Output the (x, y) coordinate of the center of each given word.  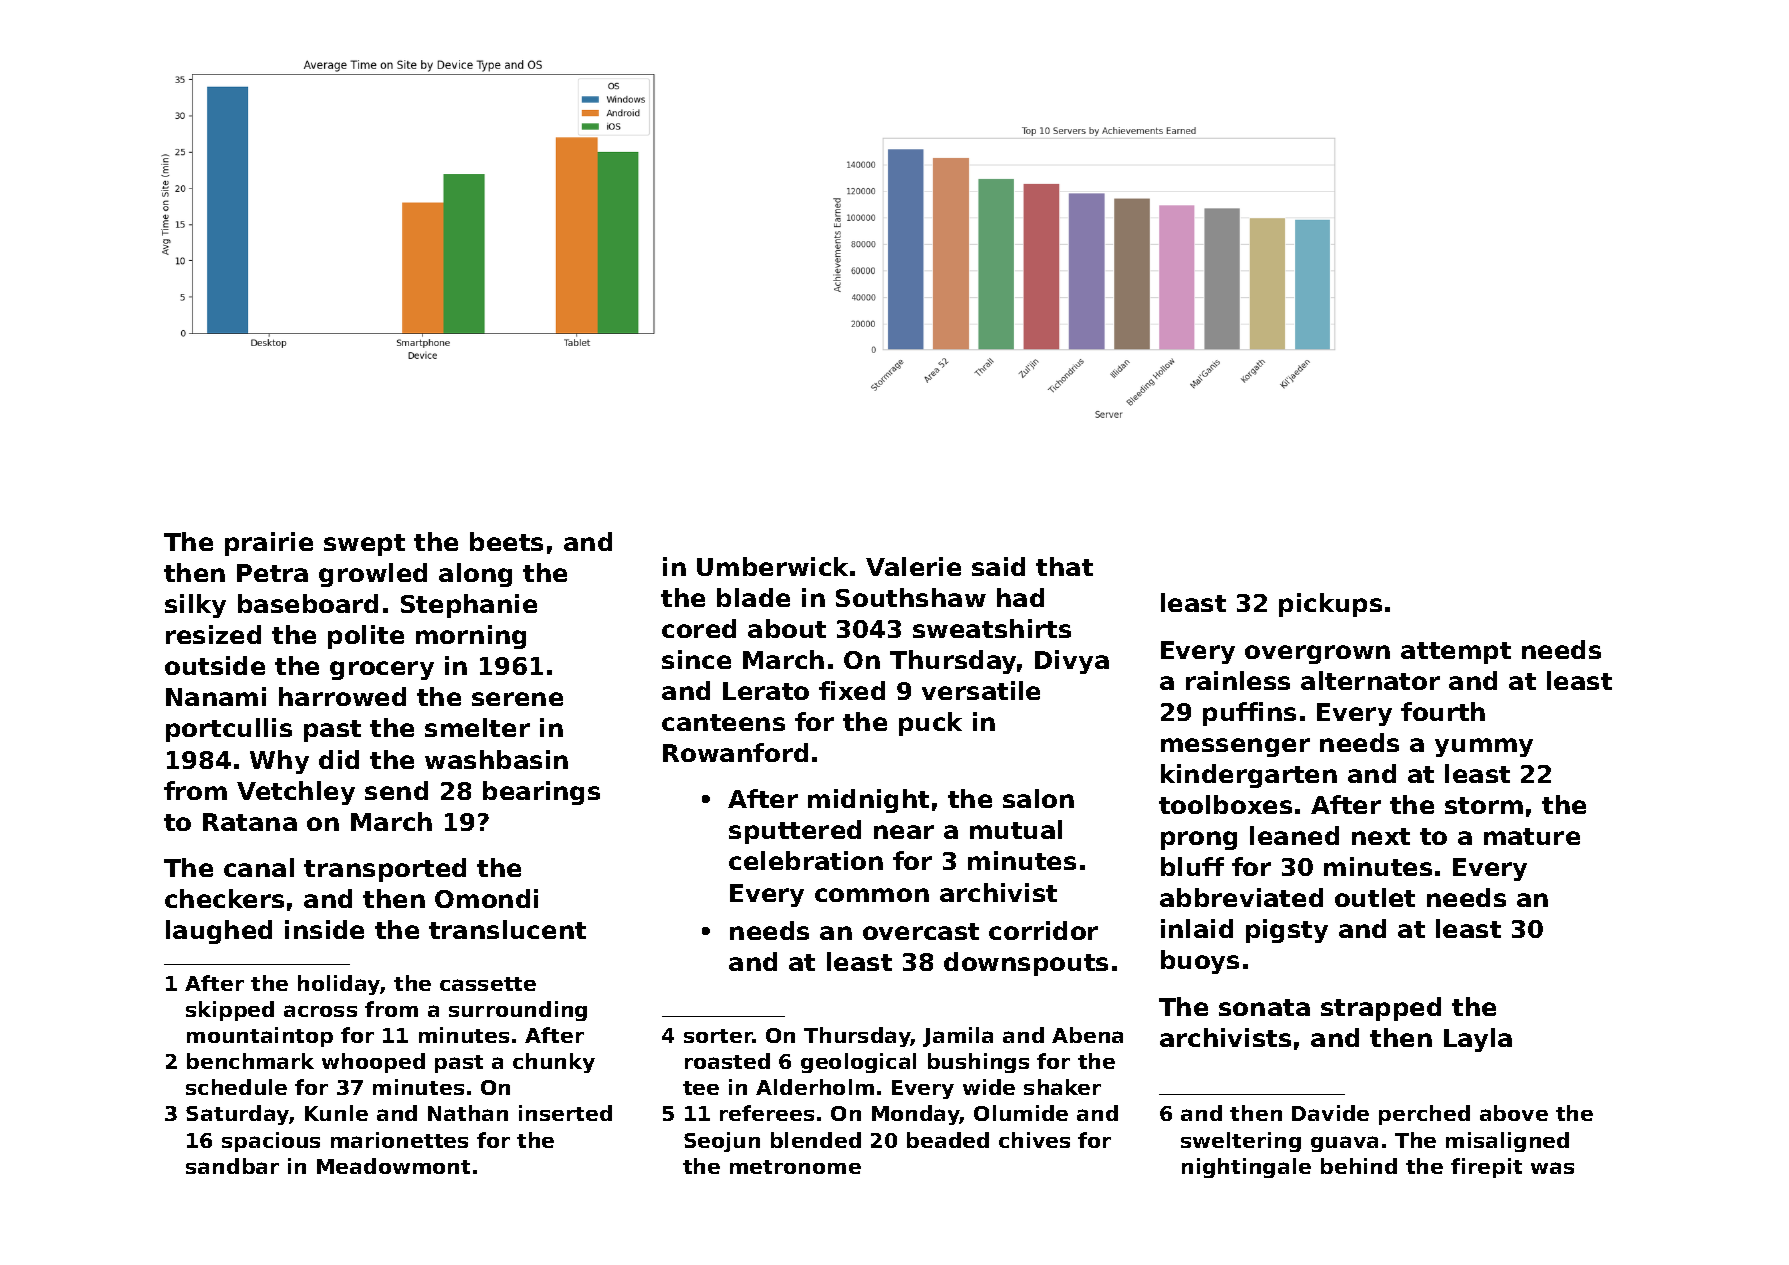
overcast (921, 931)
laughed (219, 932)
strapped (1381, 1009)
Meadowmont (393, 1166)
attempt (1456, 653)
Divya (1072, 662)
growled (373, 575)
